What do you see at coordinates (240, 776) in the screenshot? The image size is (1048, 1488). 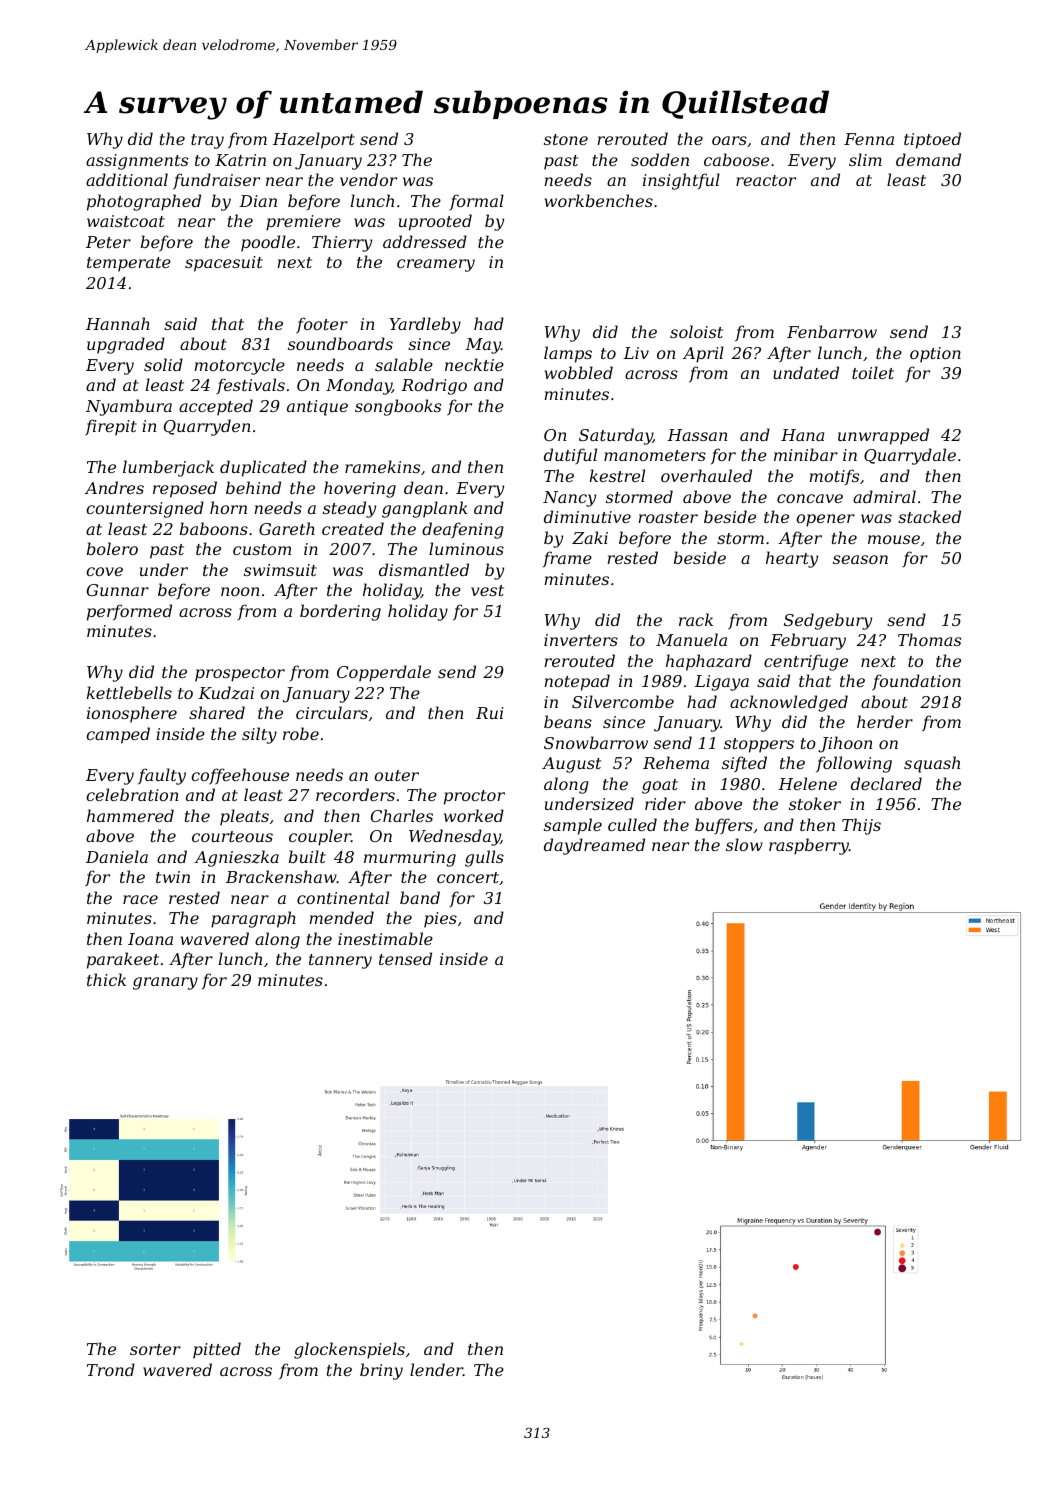 I see `coffeehouse` at bounding box center [240, 776].
